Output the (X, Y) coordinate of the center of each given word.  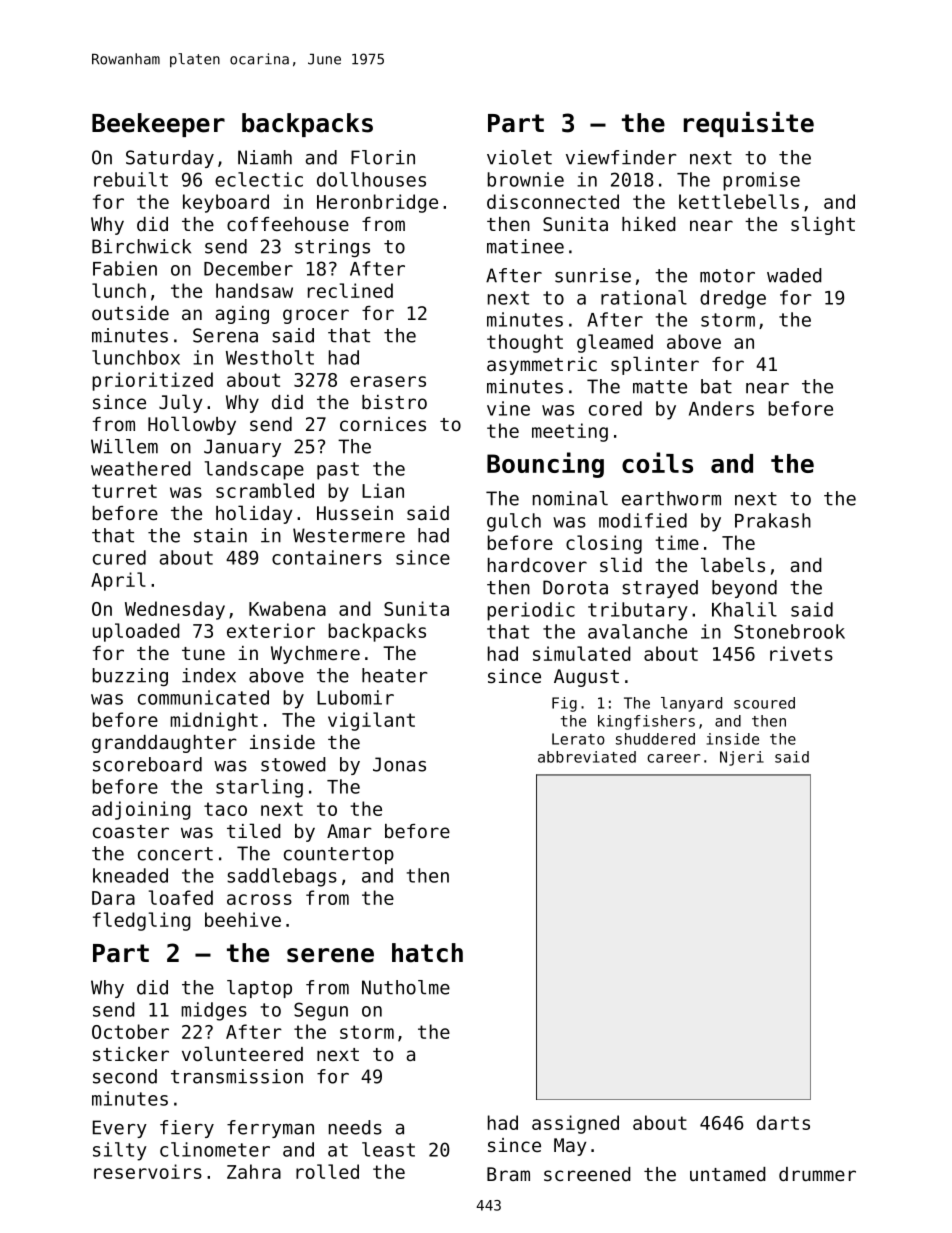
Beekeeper (158, 125)
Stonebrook (789, 631)
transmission (237, 1076)
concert (175, 854)
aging (242, 315)
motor (727, 276)
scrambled (265, 490)
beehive (243, 919)
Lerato (578, 739)
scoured (764, 703)
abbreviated (587, 757)
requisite (749, 124)
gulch (514, 522)
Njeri (742, 758)
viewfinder (621, 157)
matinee (525, 246)
